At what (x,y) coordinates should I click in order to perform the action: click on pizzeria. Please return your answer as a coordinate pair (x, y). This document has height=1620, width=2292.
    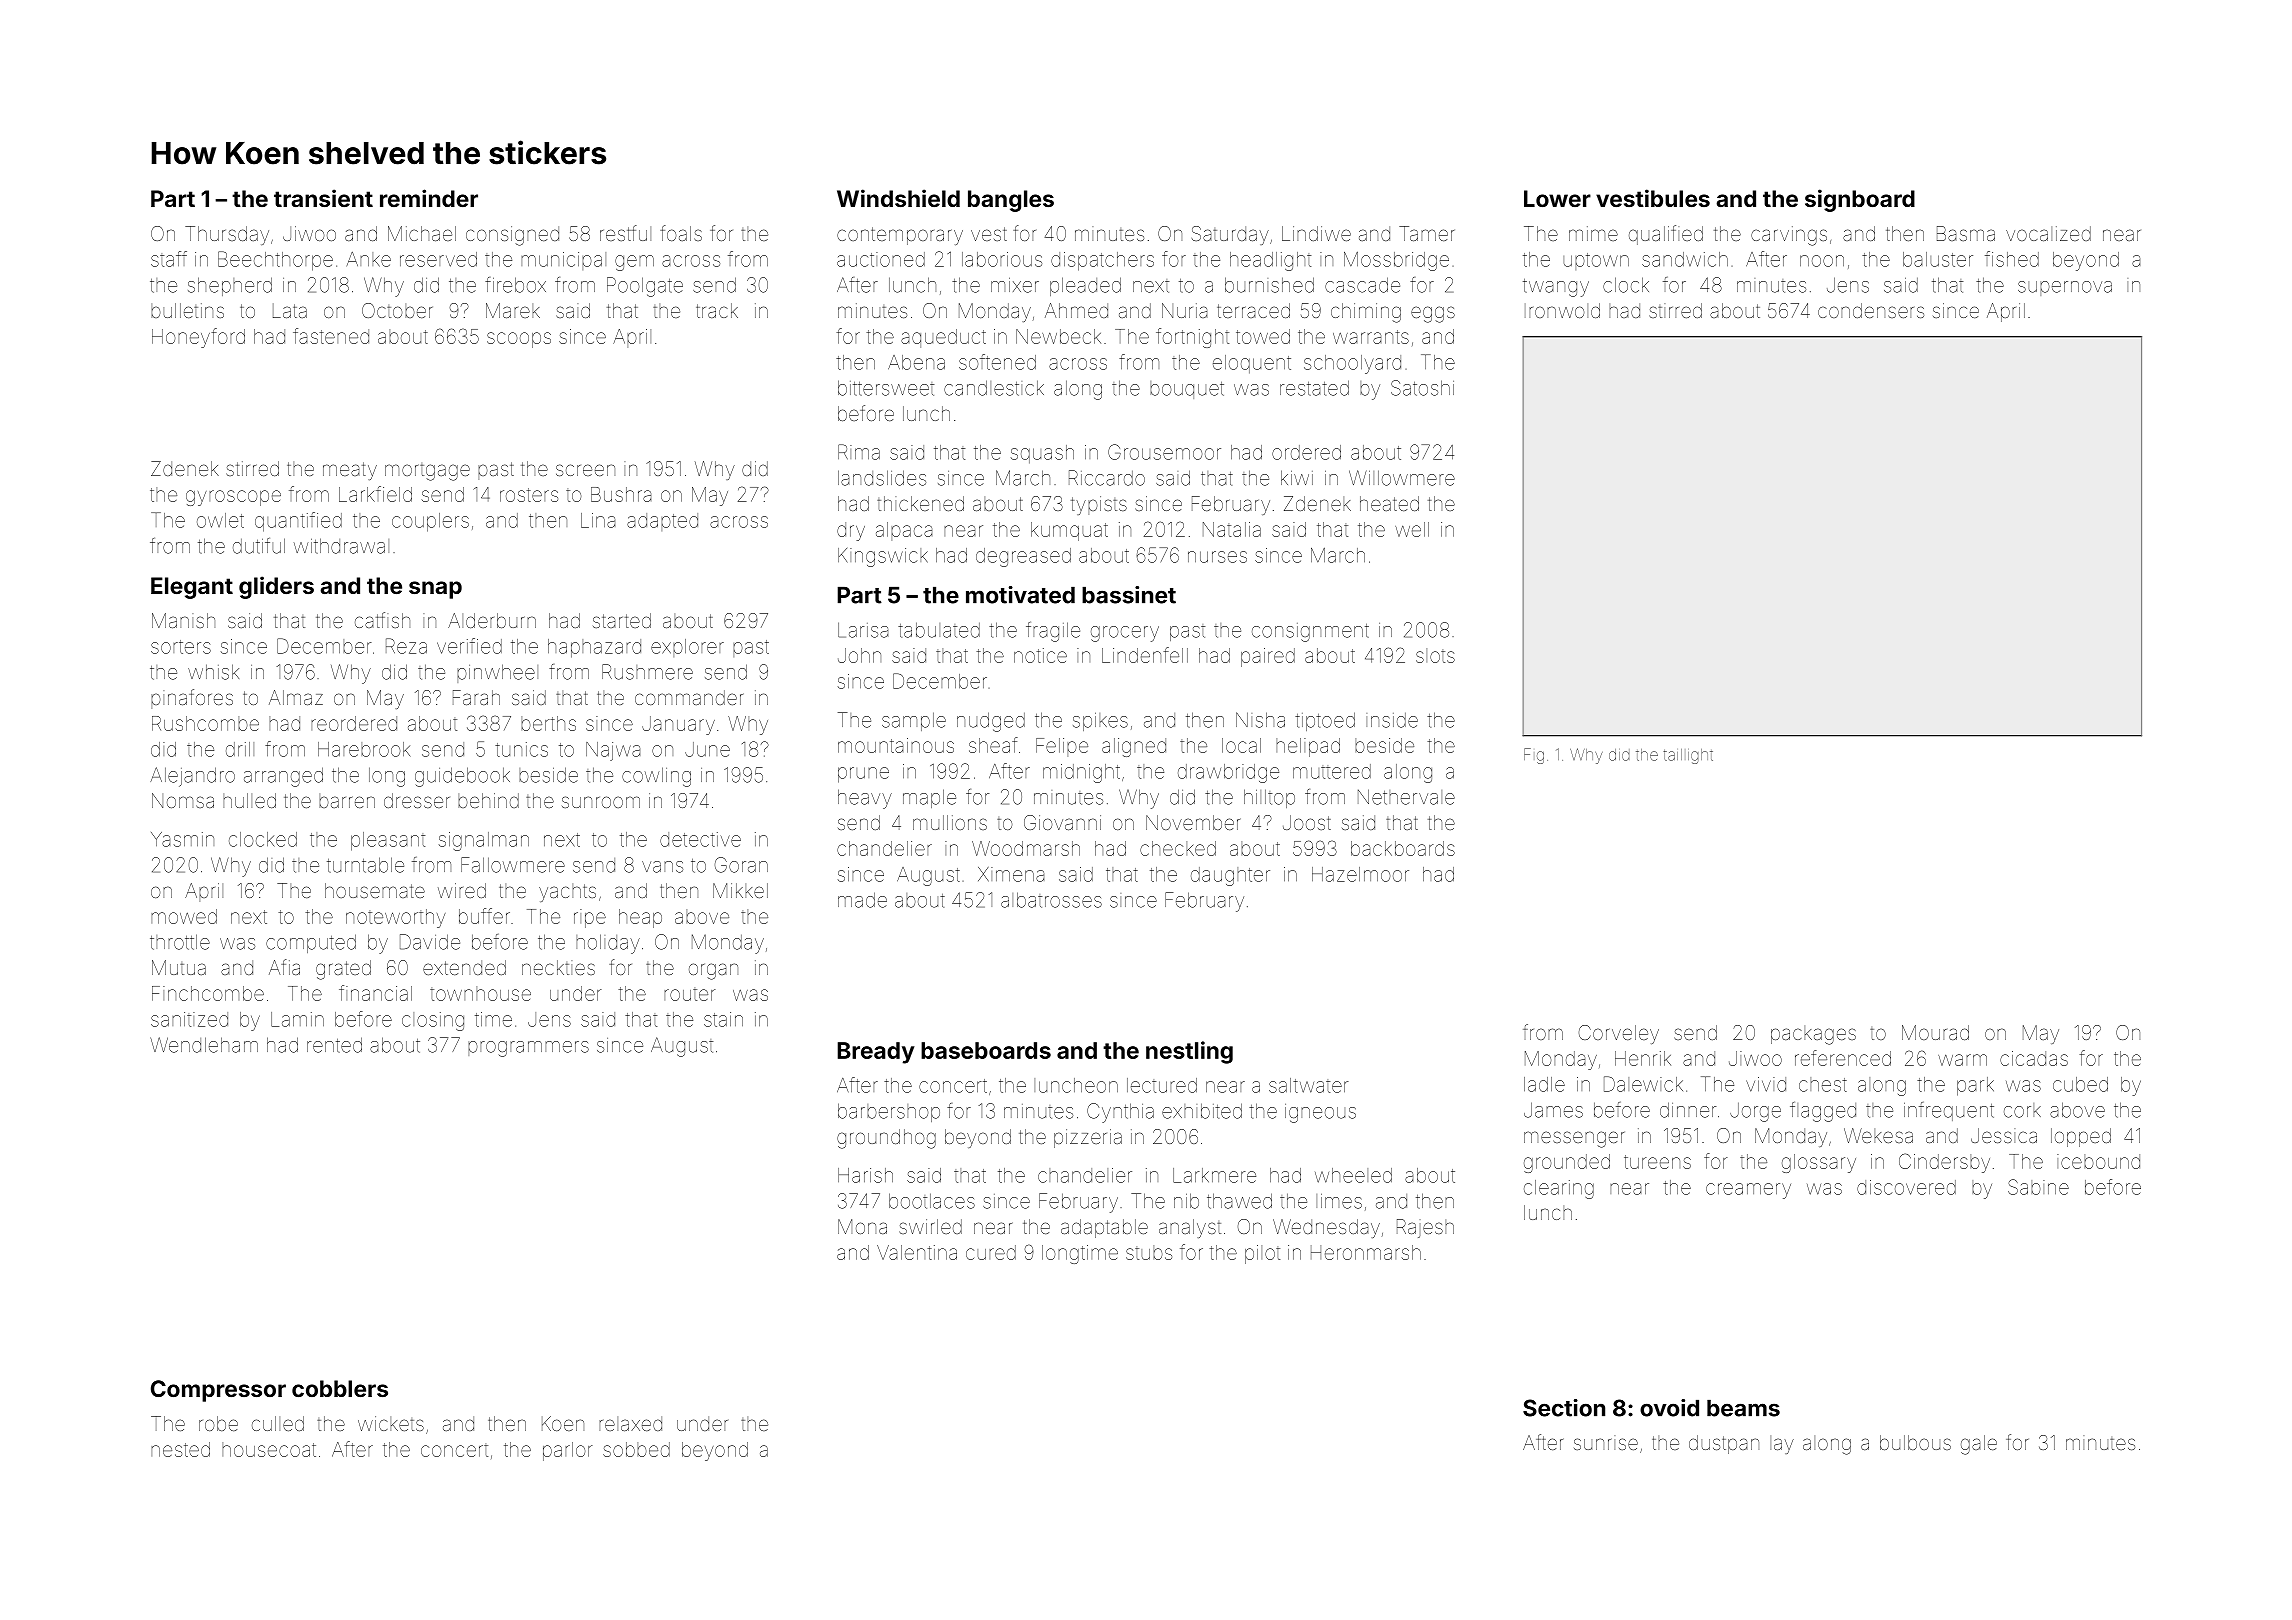
    Looking at the image, I should click on (1088, 1138).
